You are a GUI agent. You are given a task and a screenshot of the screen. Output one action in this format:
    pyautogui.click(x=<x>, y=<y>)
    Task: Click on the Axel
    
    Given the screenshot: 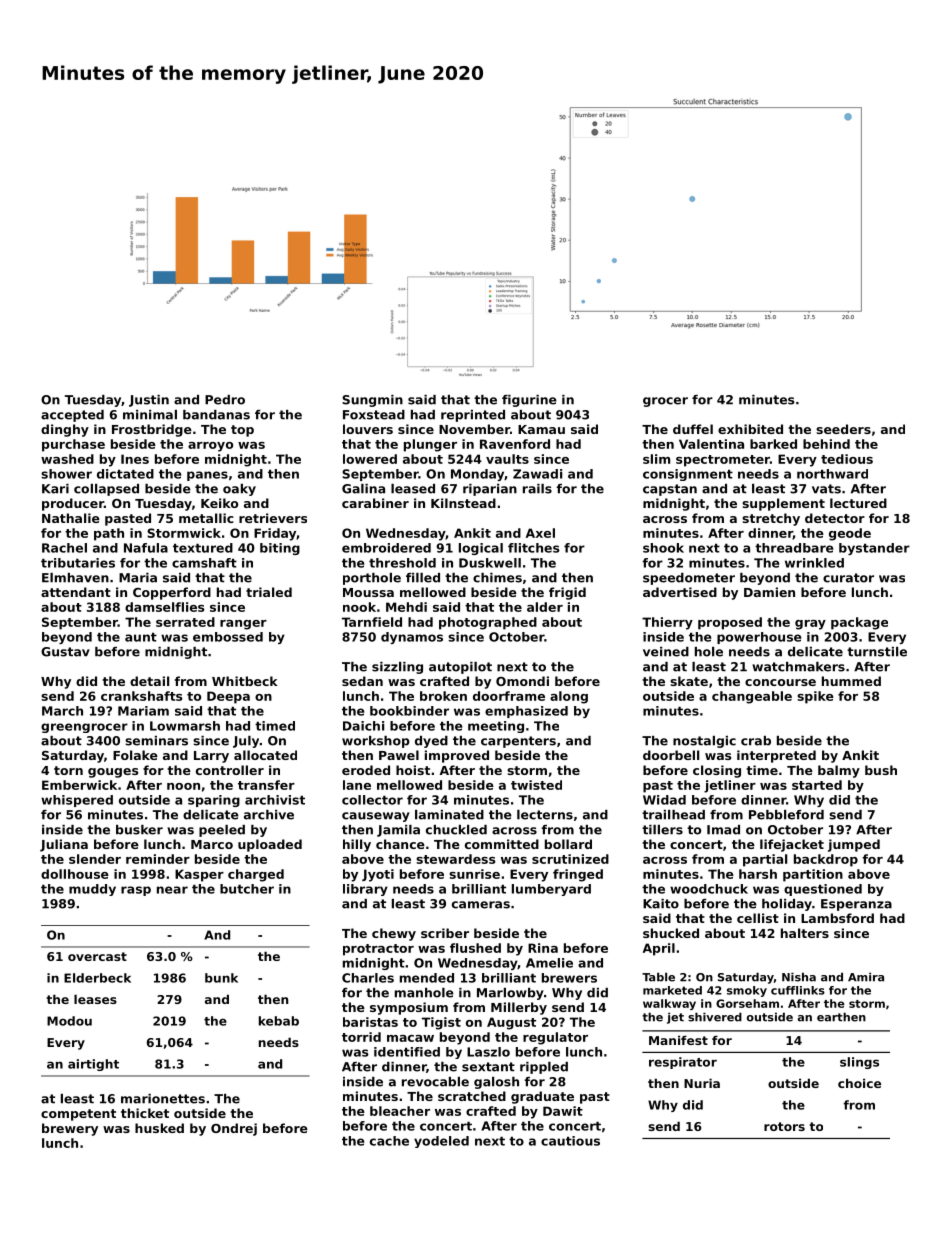 What is the action you would take?
    pyautogui.click(x=540, y=533)
